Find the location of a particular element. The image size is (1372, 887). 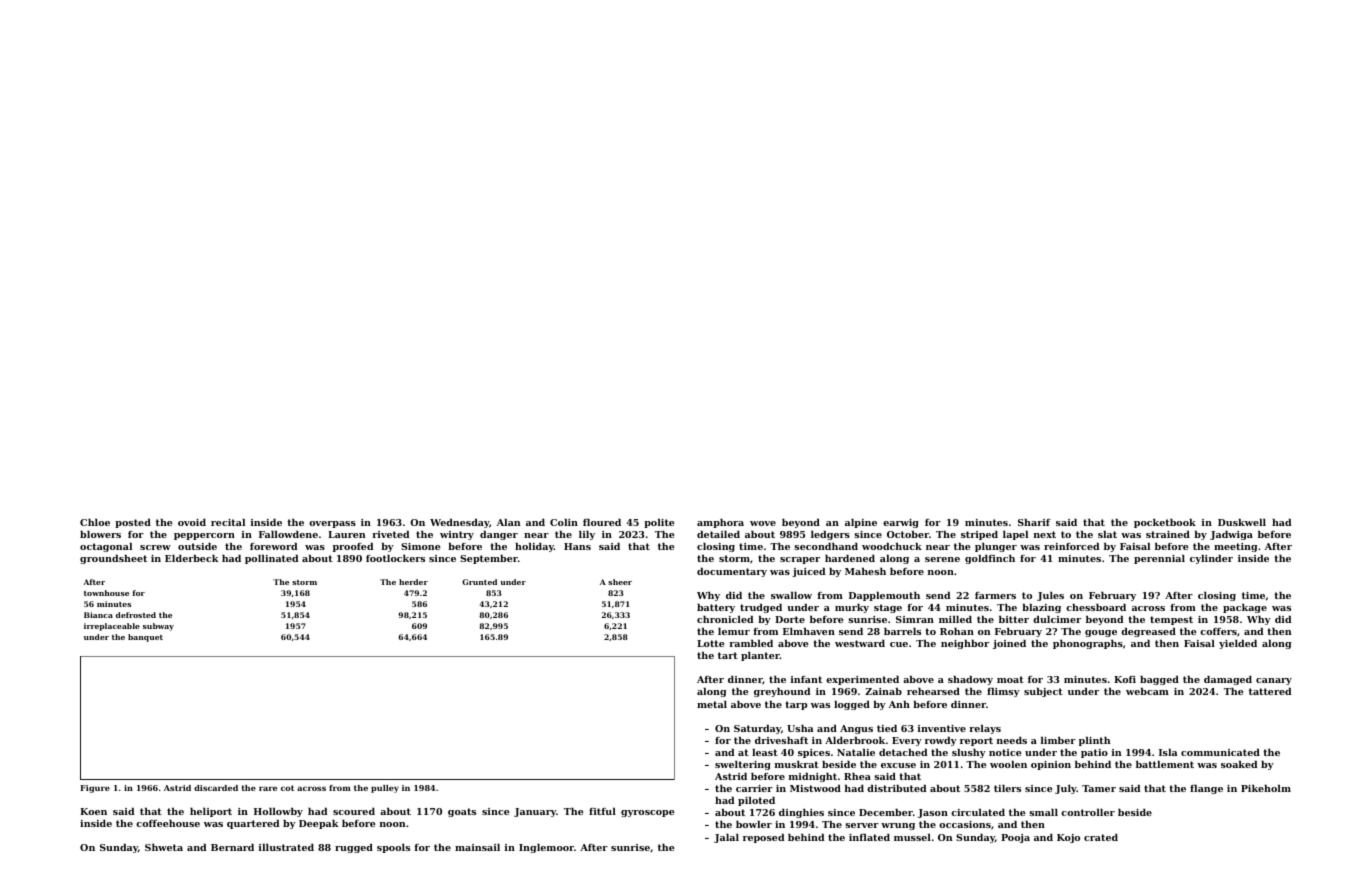

Shweta is located at coordinates (164, 847).
